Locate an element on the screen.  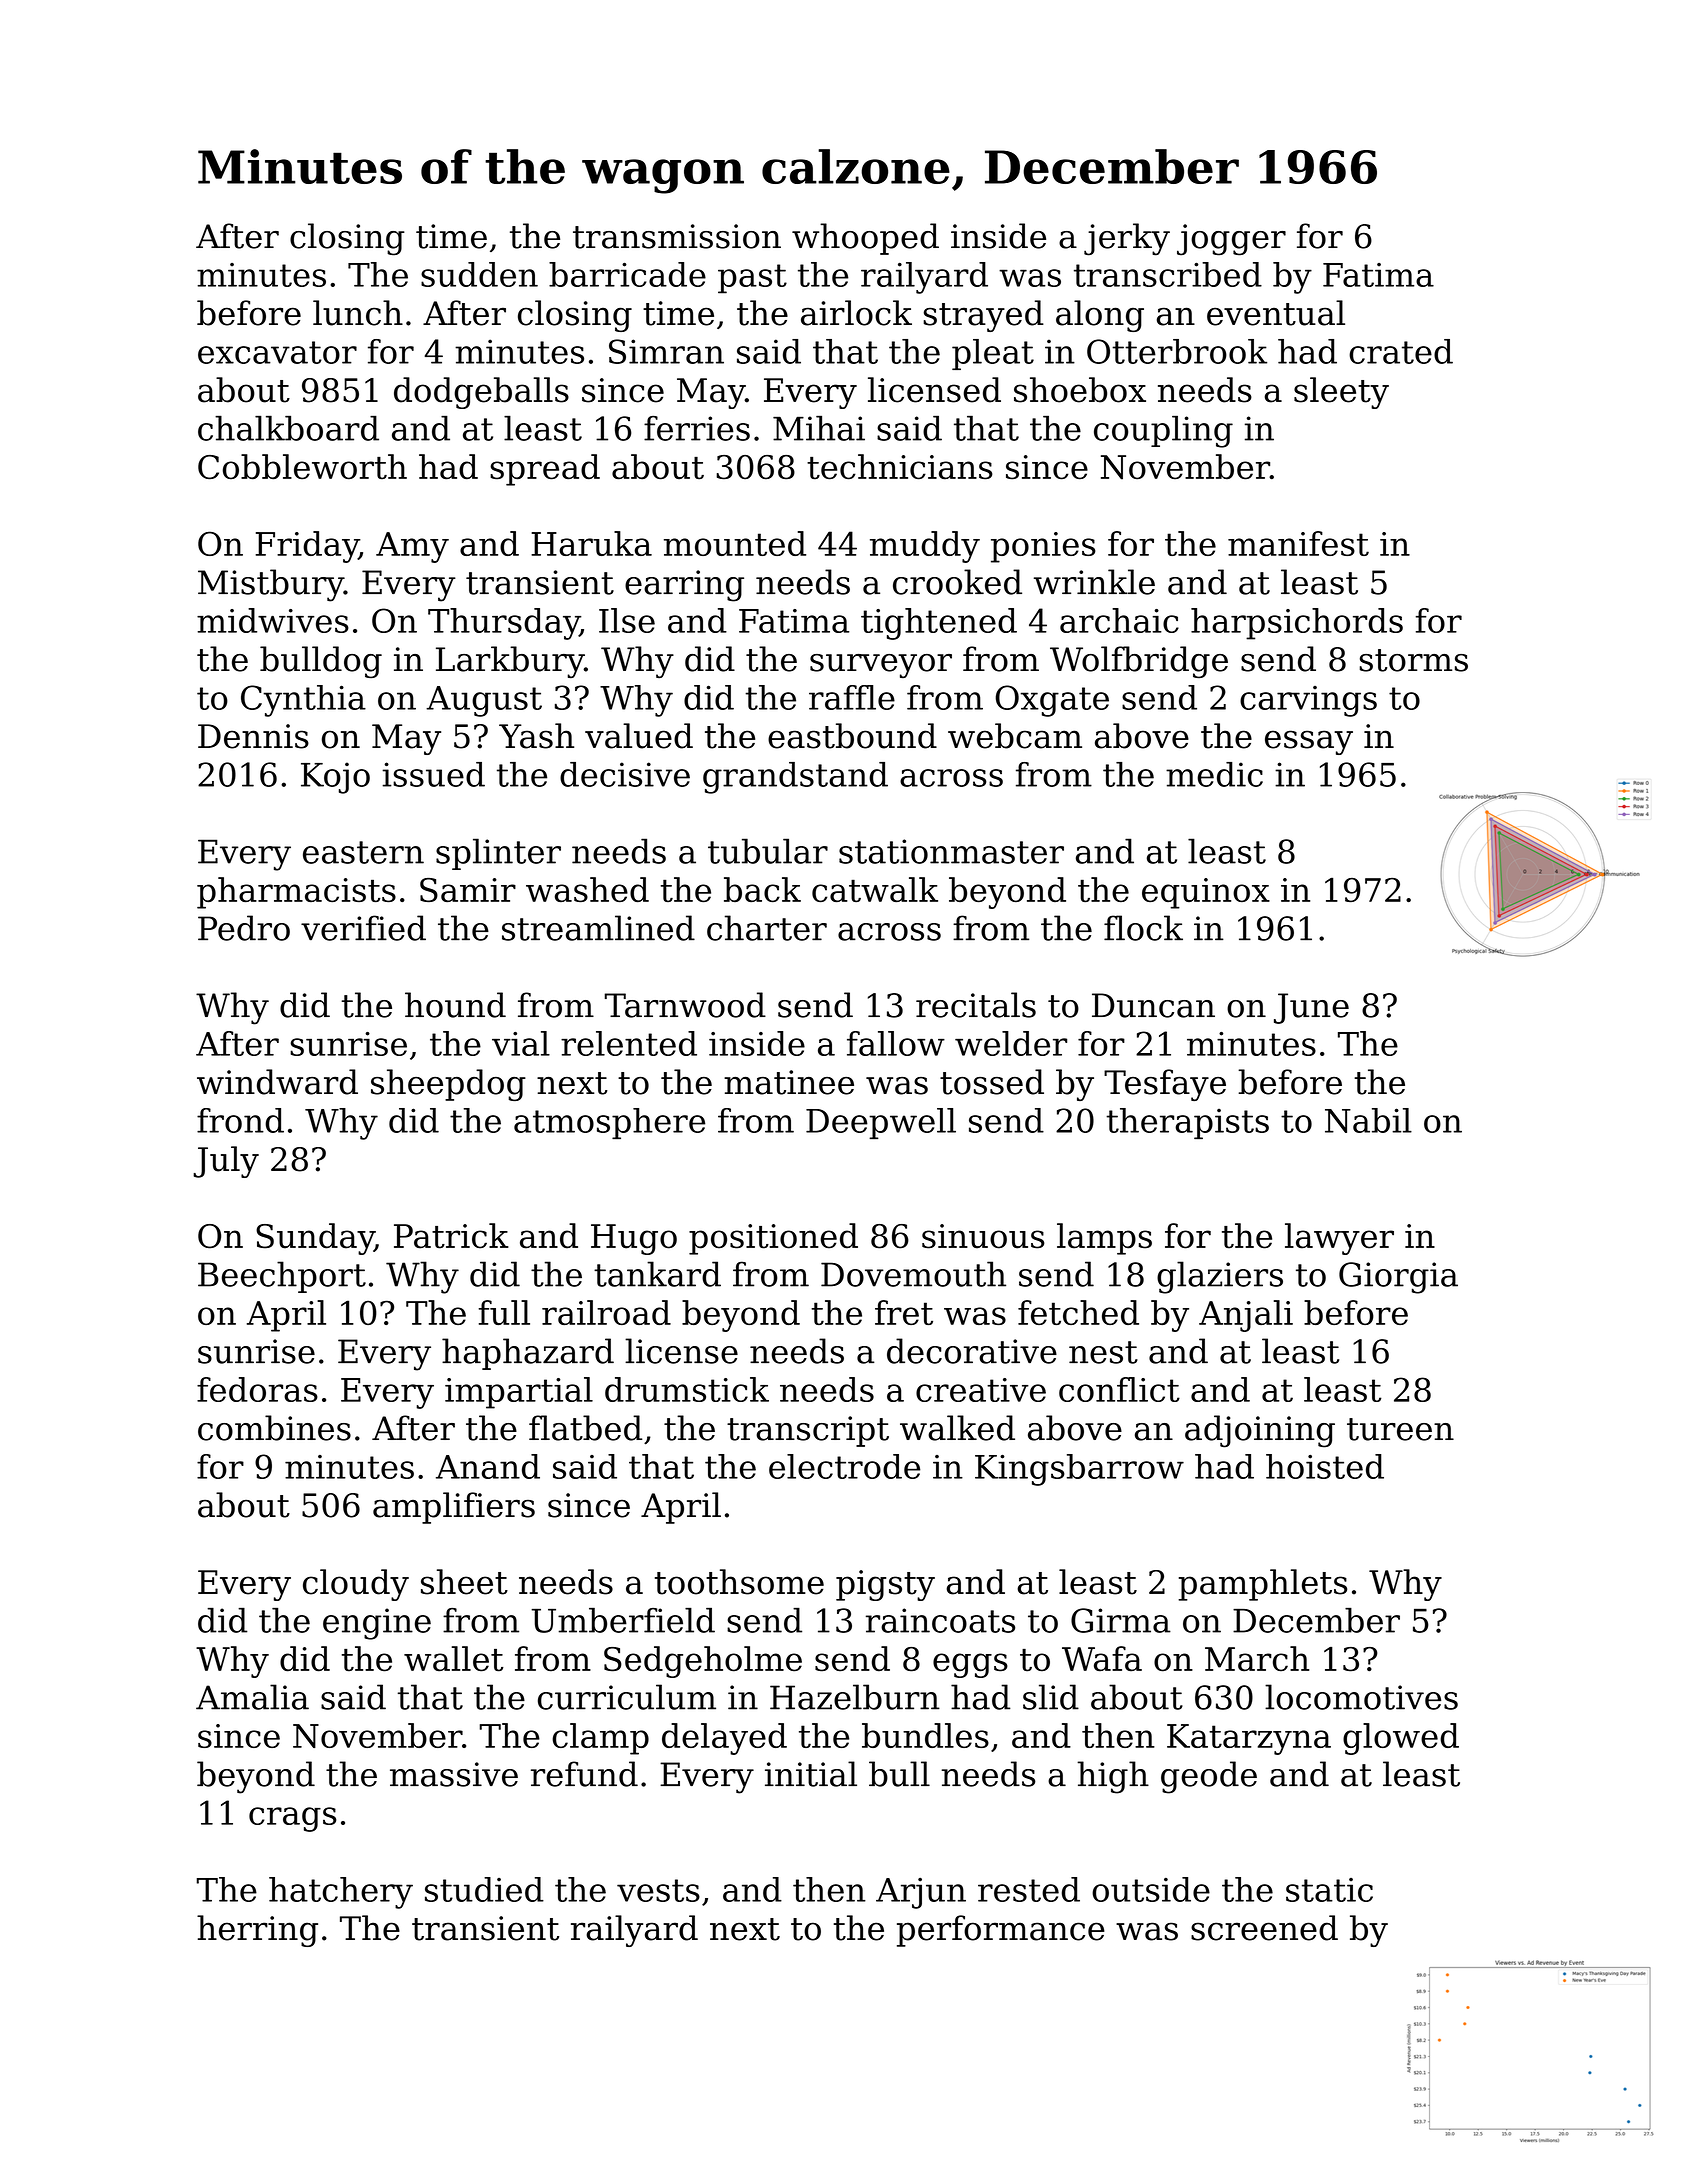
pharmacists is located at coordinates (296, 893).
